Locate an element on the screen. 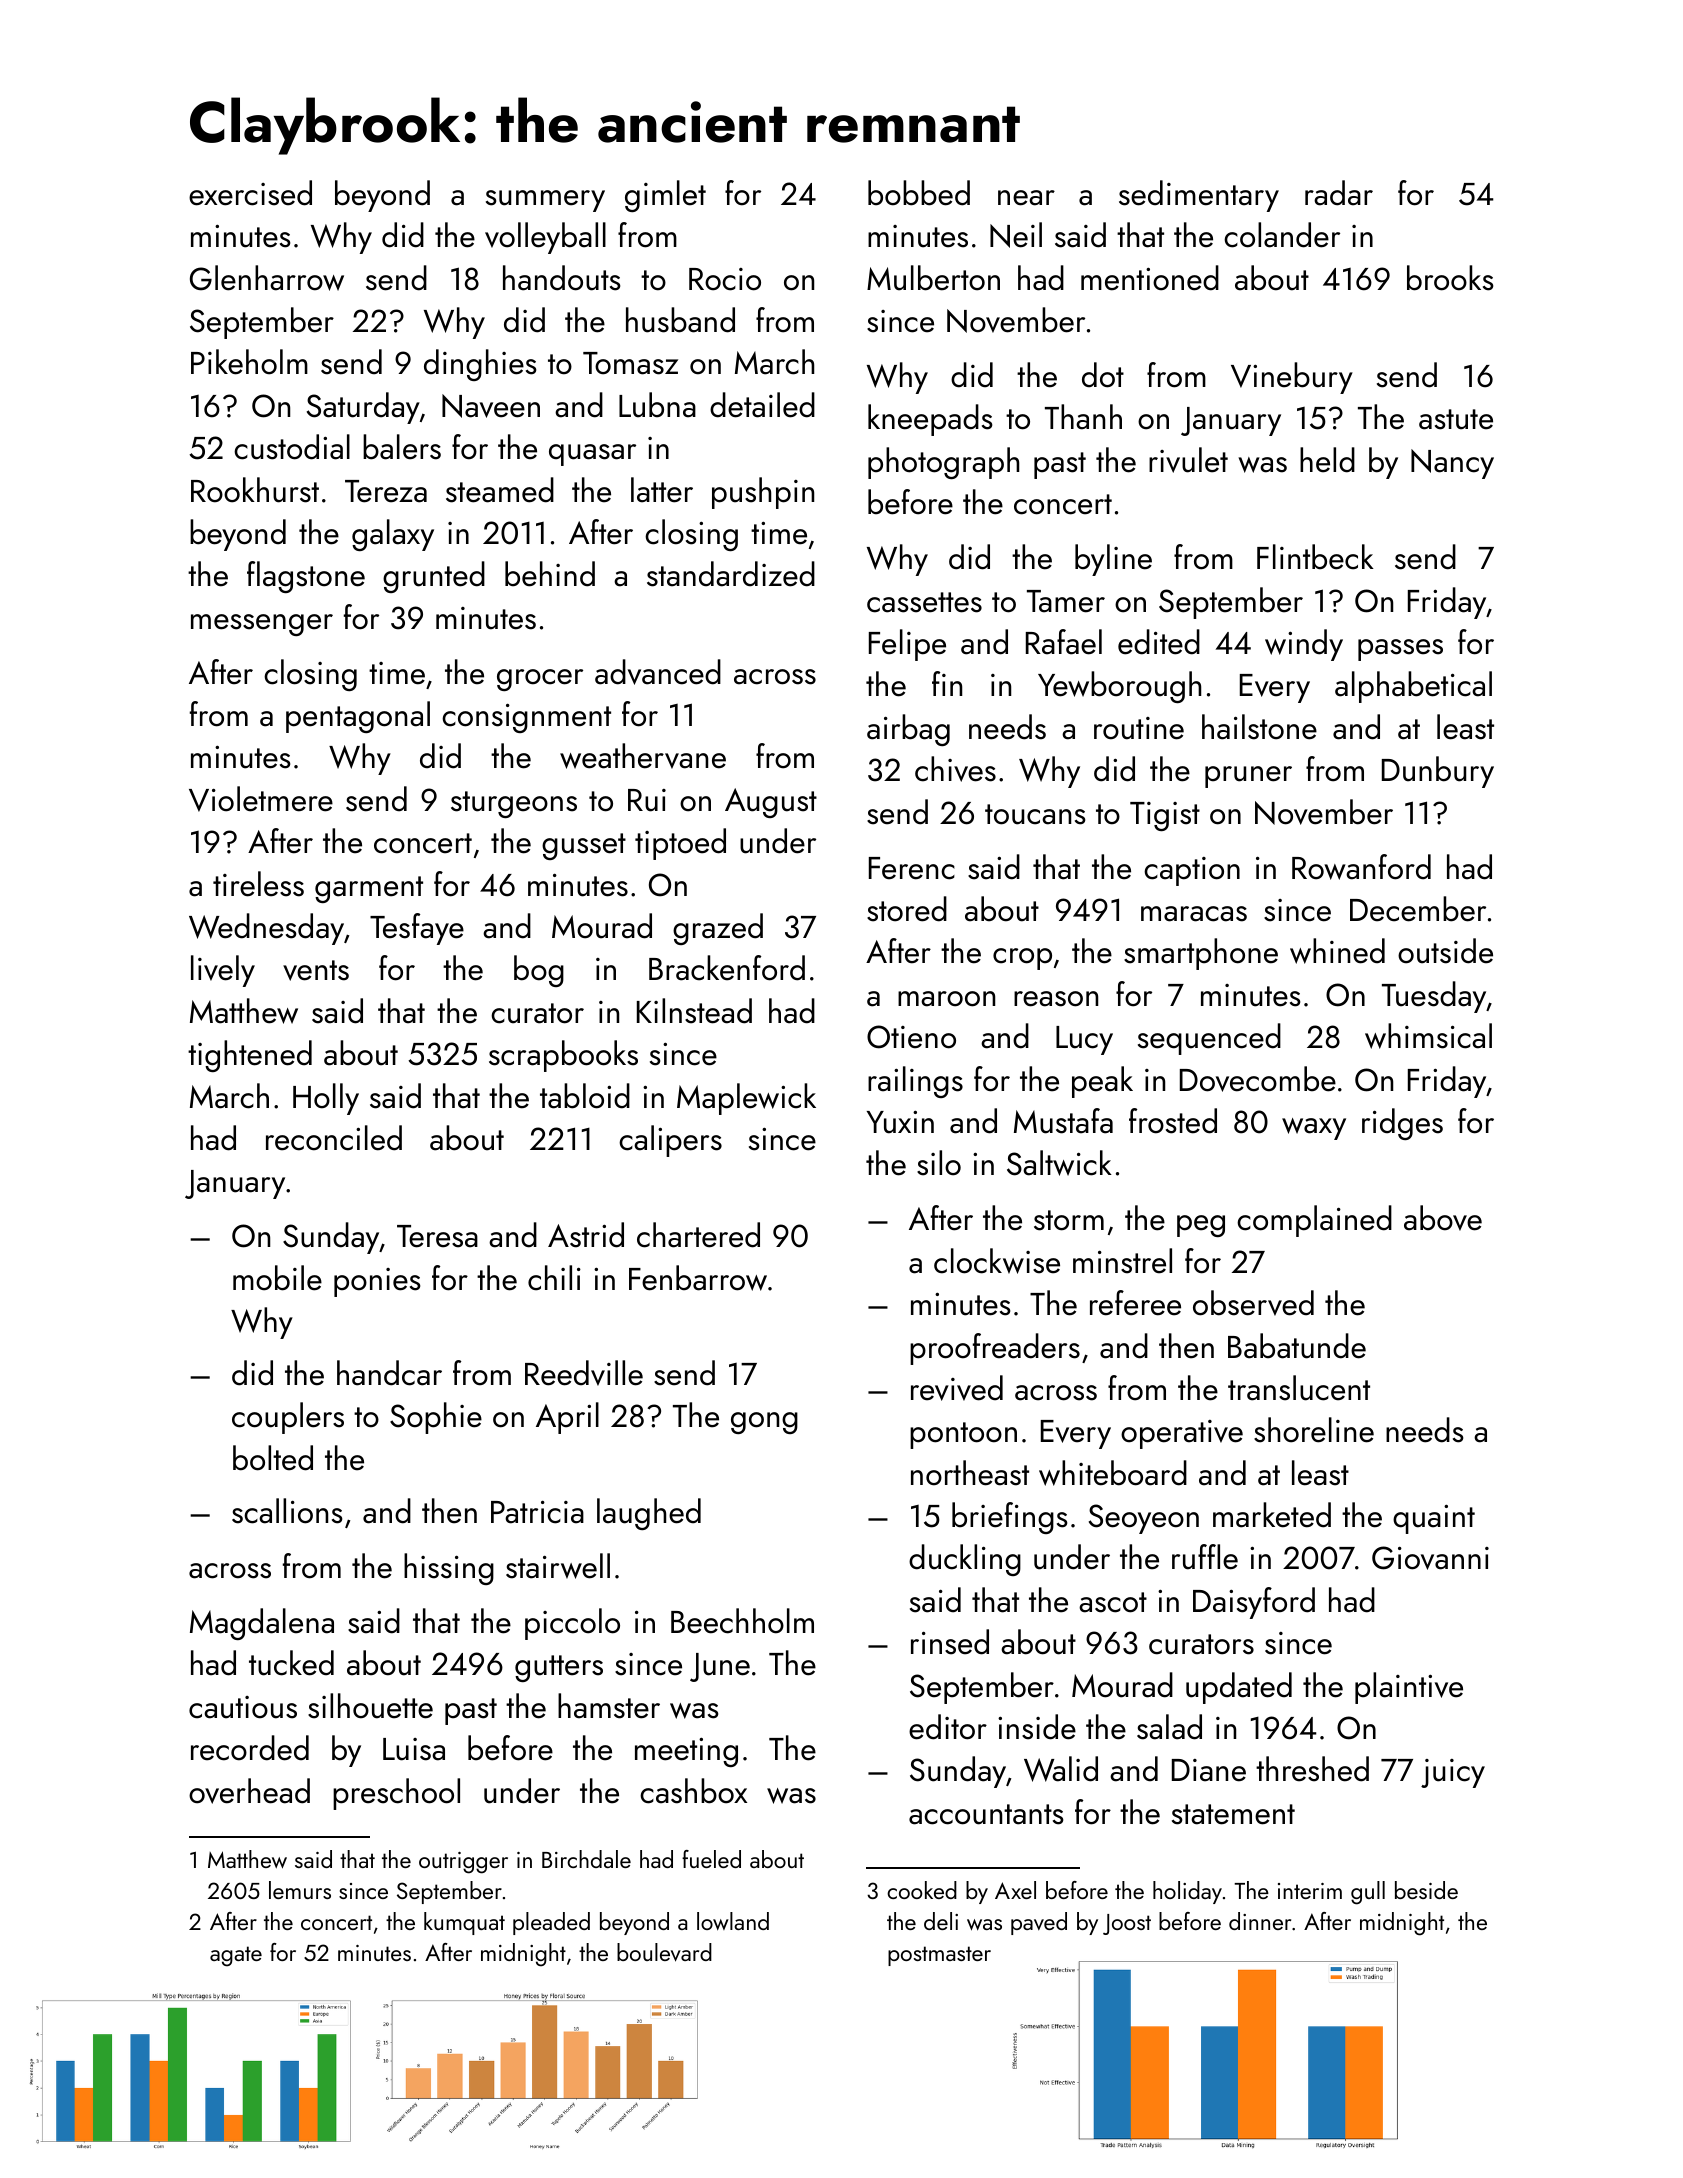  couplers is located at coordinates (288, 1418).
